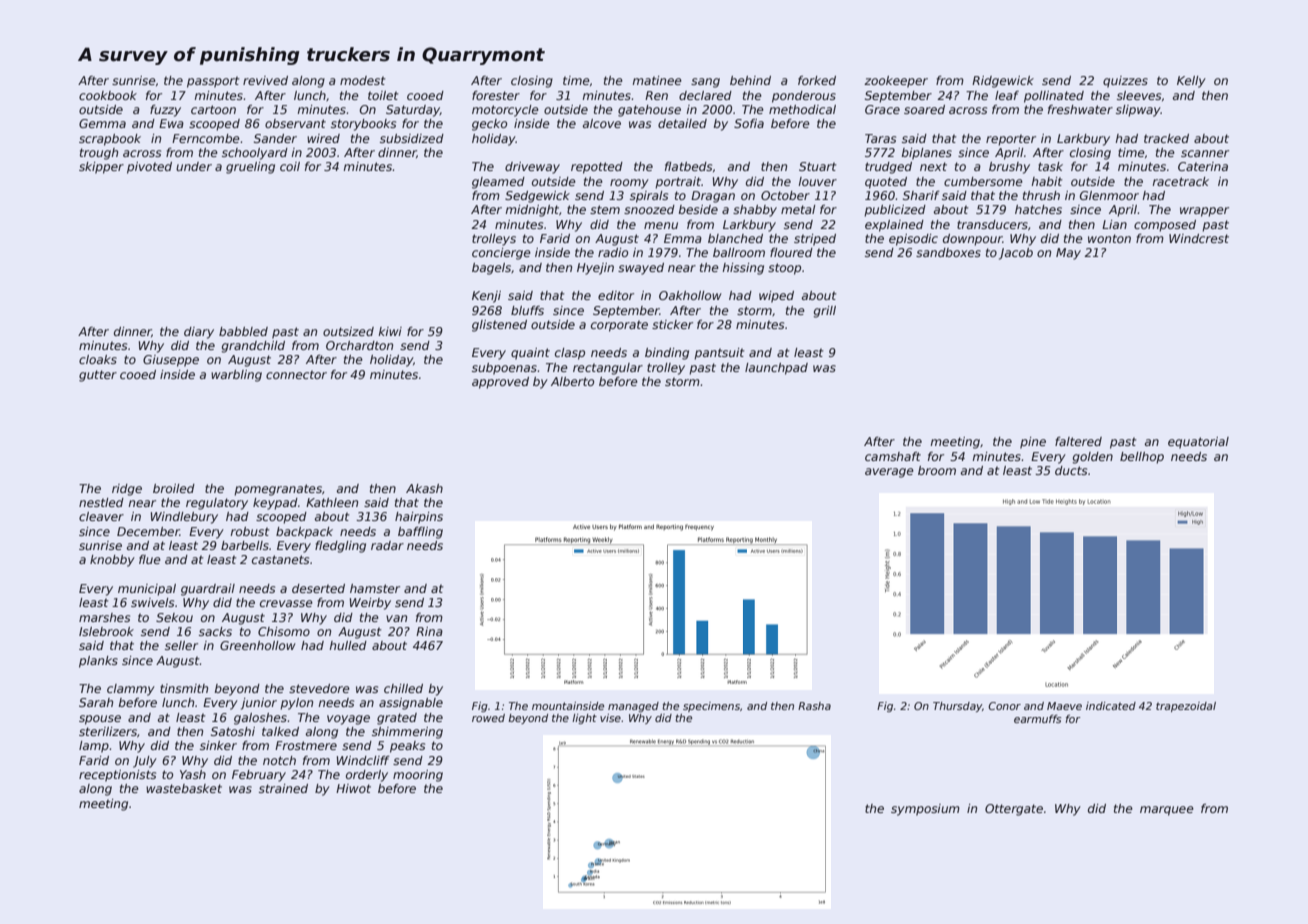 Image resolution: width=1308 pixels, height=924 pixels. I want to click on assignable, so click(411, 704).
